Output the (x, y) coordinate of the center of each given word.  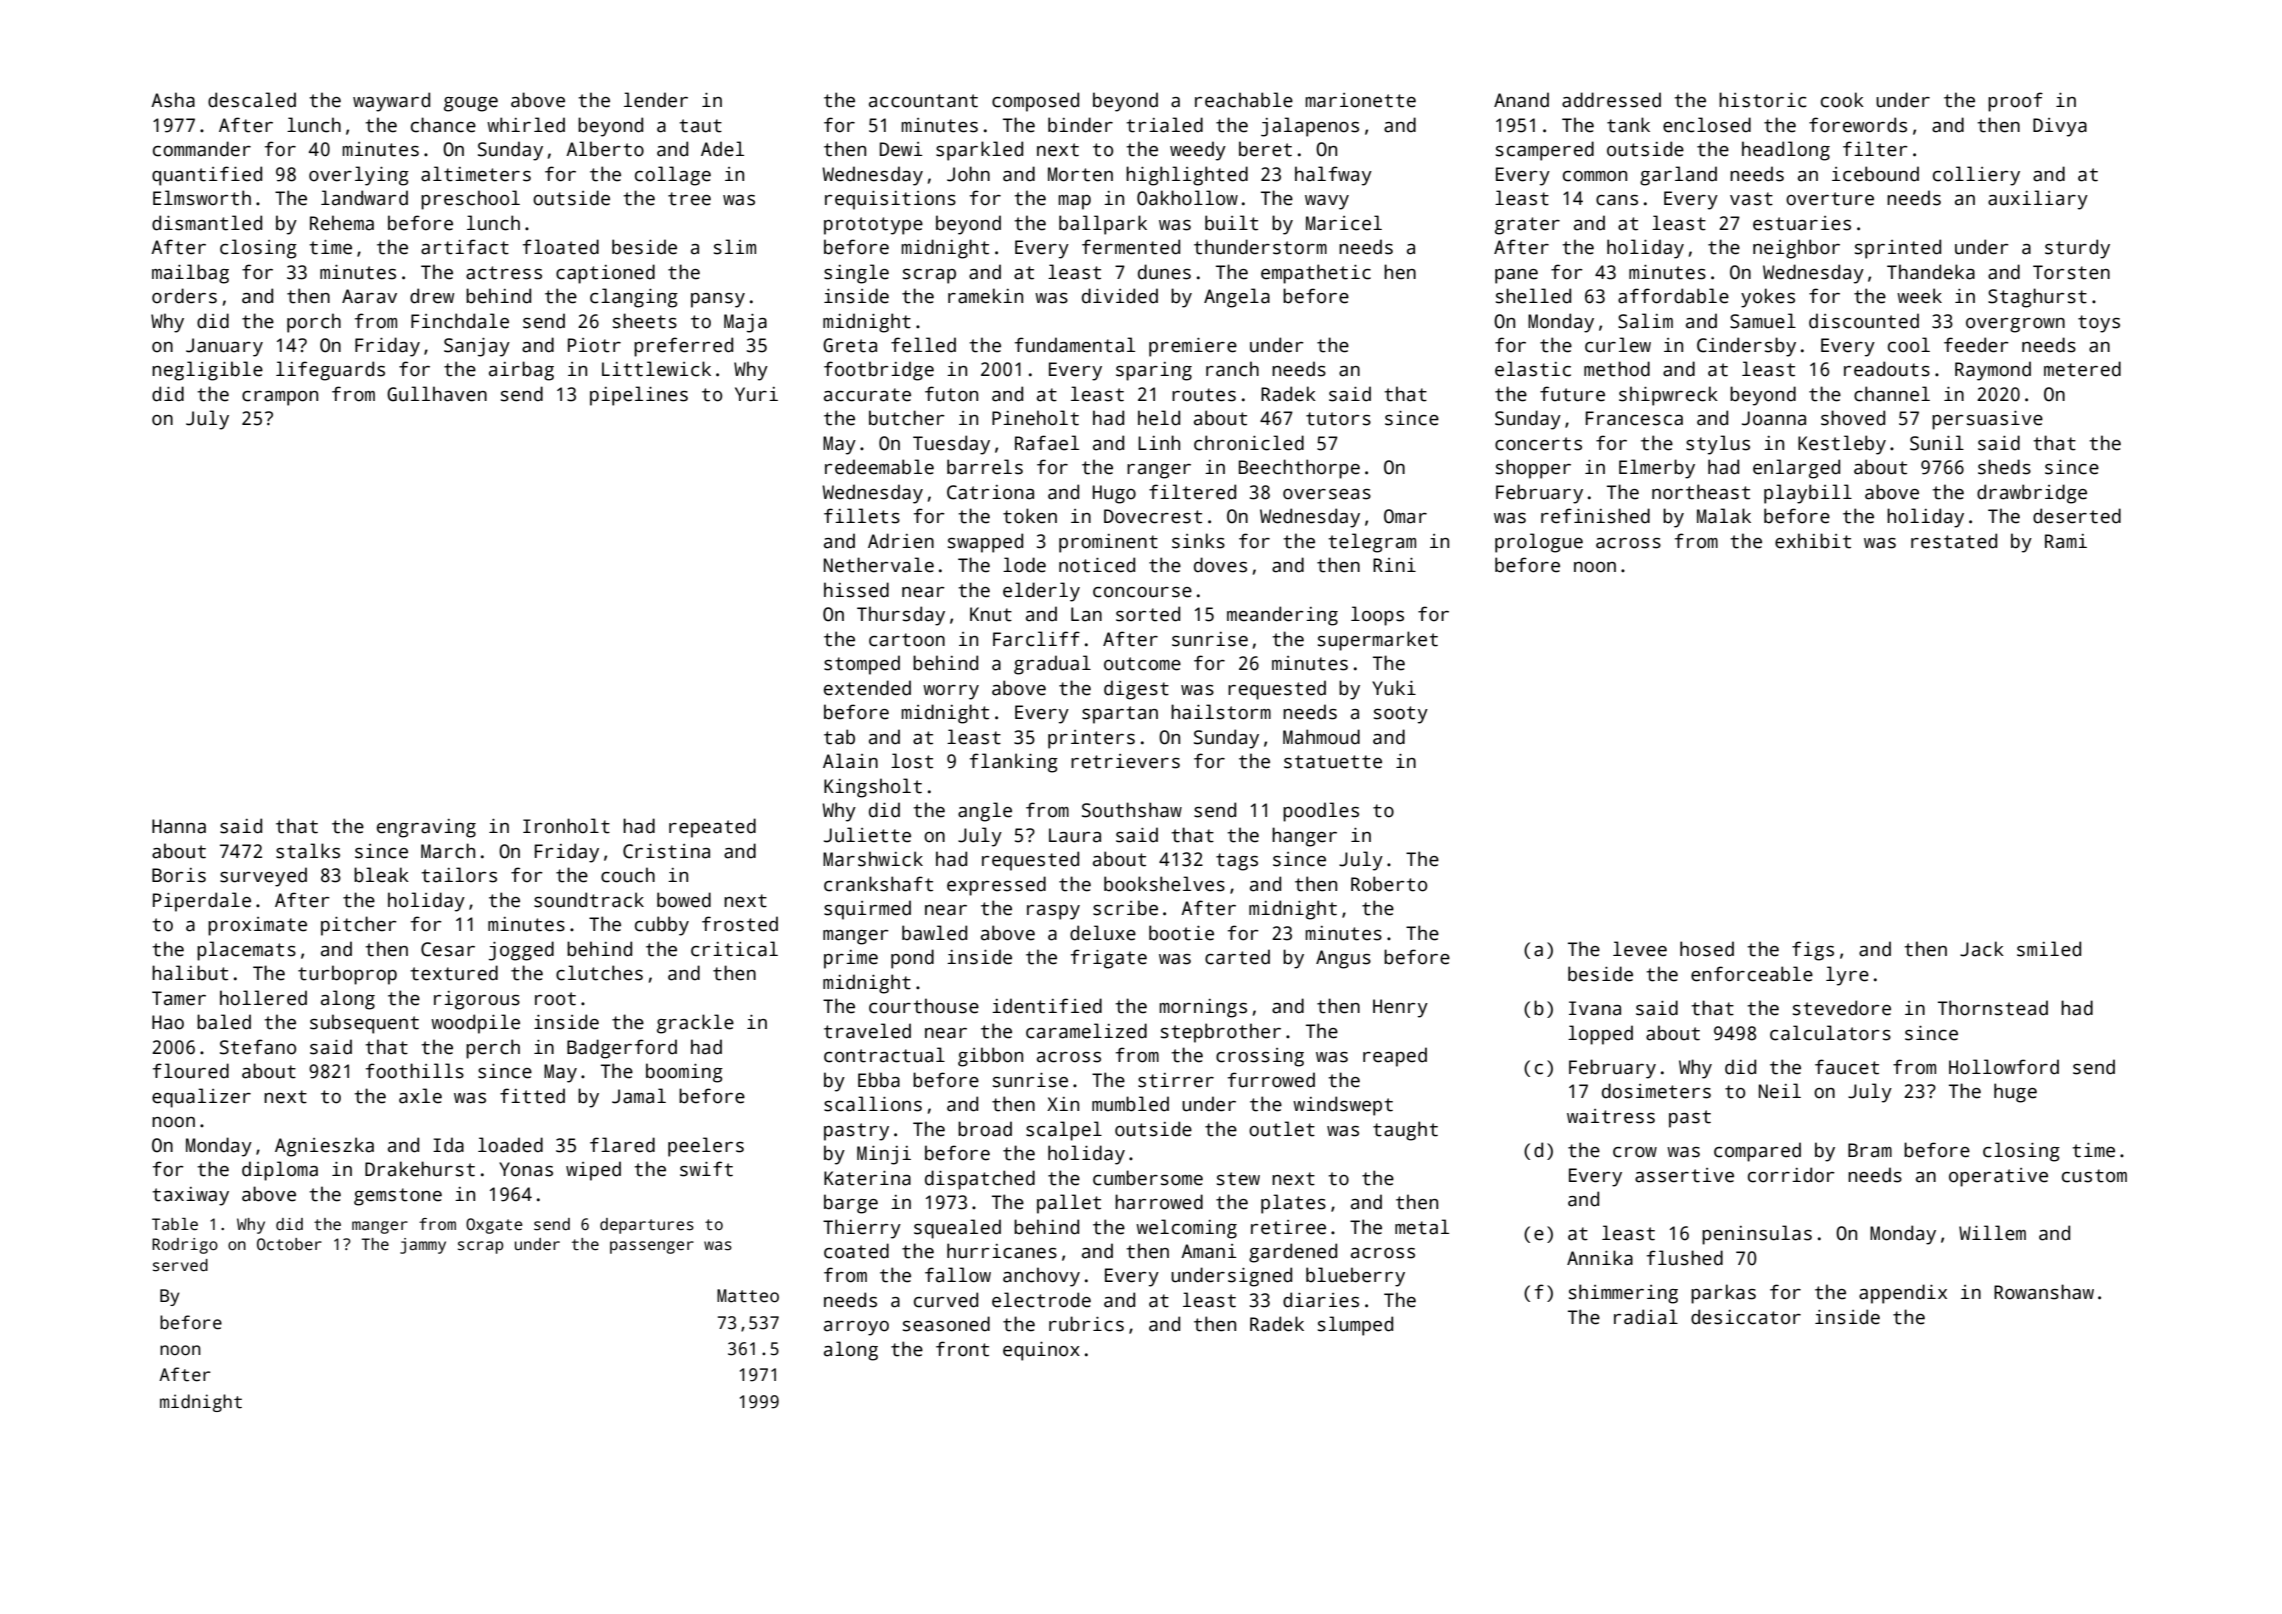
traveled (867, 1031)
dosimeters (1656, 1091)
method (1617, 369)
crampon (280, 398)
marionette (1360, 100)
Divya (2060, 127)
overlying (359, 176)
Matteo (748, 1296)
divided (1120, 296)
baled (224, 1022)
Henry (1400, 1008)
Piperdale (202, 902)
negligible (207, 371)
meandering (1282, 616)
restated (1954, 541)
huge (2015, 1093)
